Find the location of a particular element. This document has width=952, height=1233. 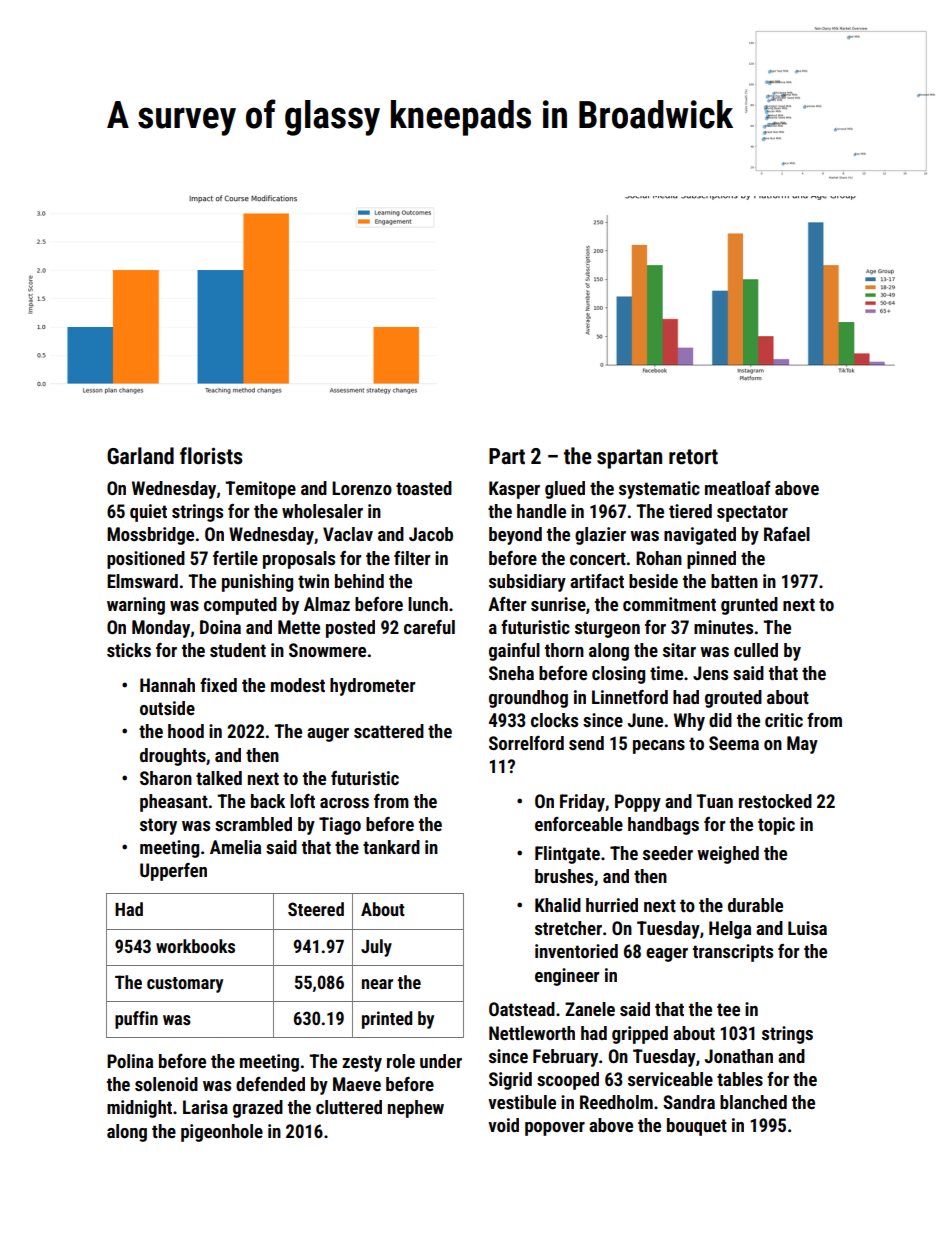

auger is located at coordinates (328, 735).
